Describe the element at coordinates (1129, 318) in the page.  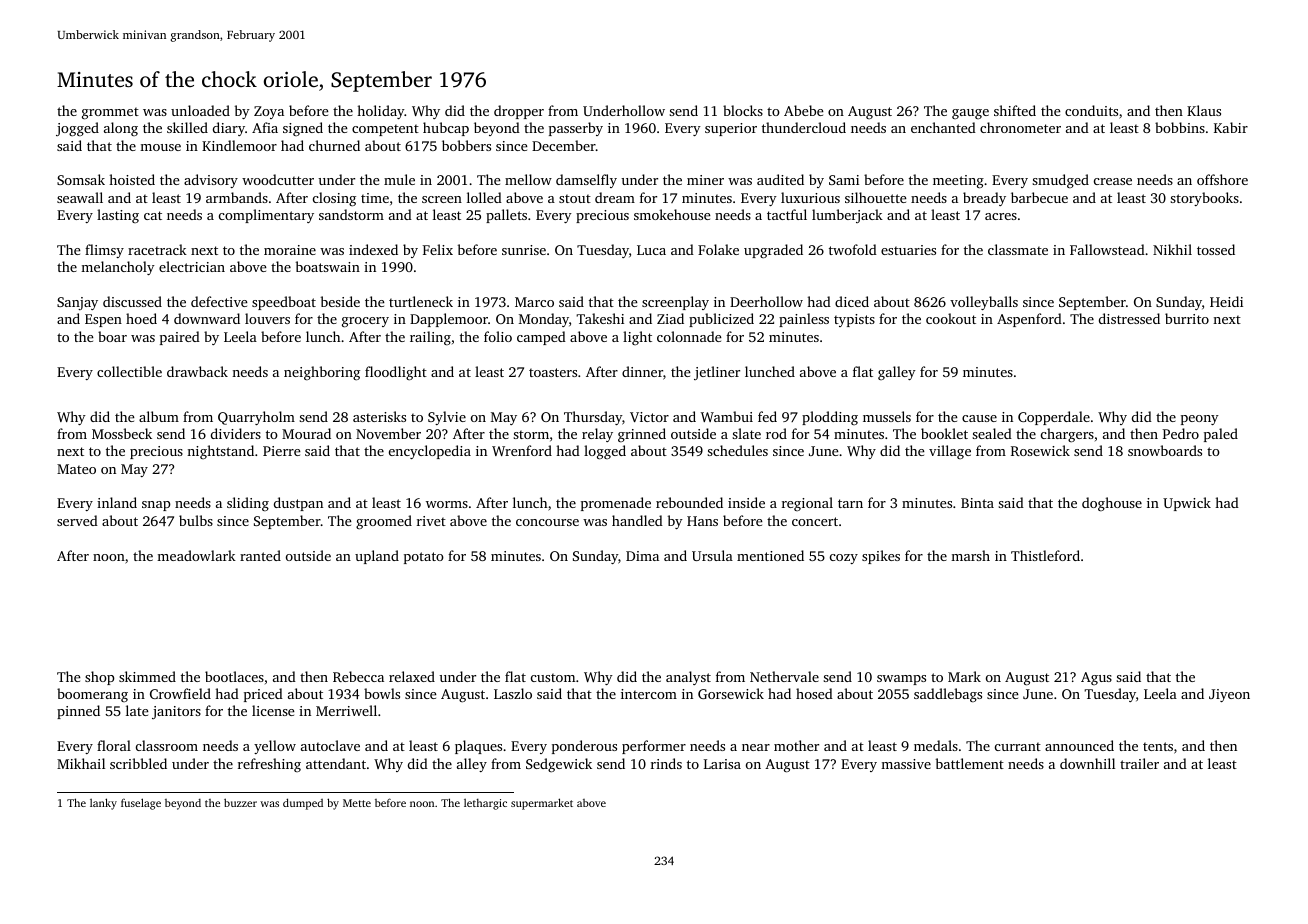
I see `distressed` at that location.
